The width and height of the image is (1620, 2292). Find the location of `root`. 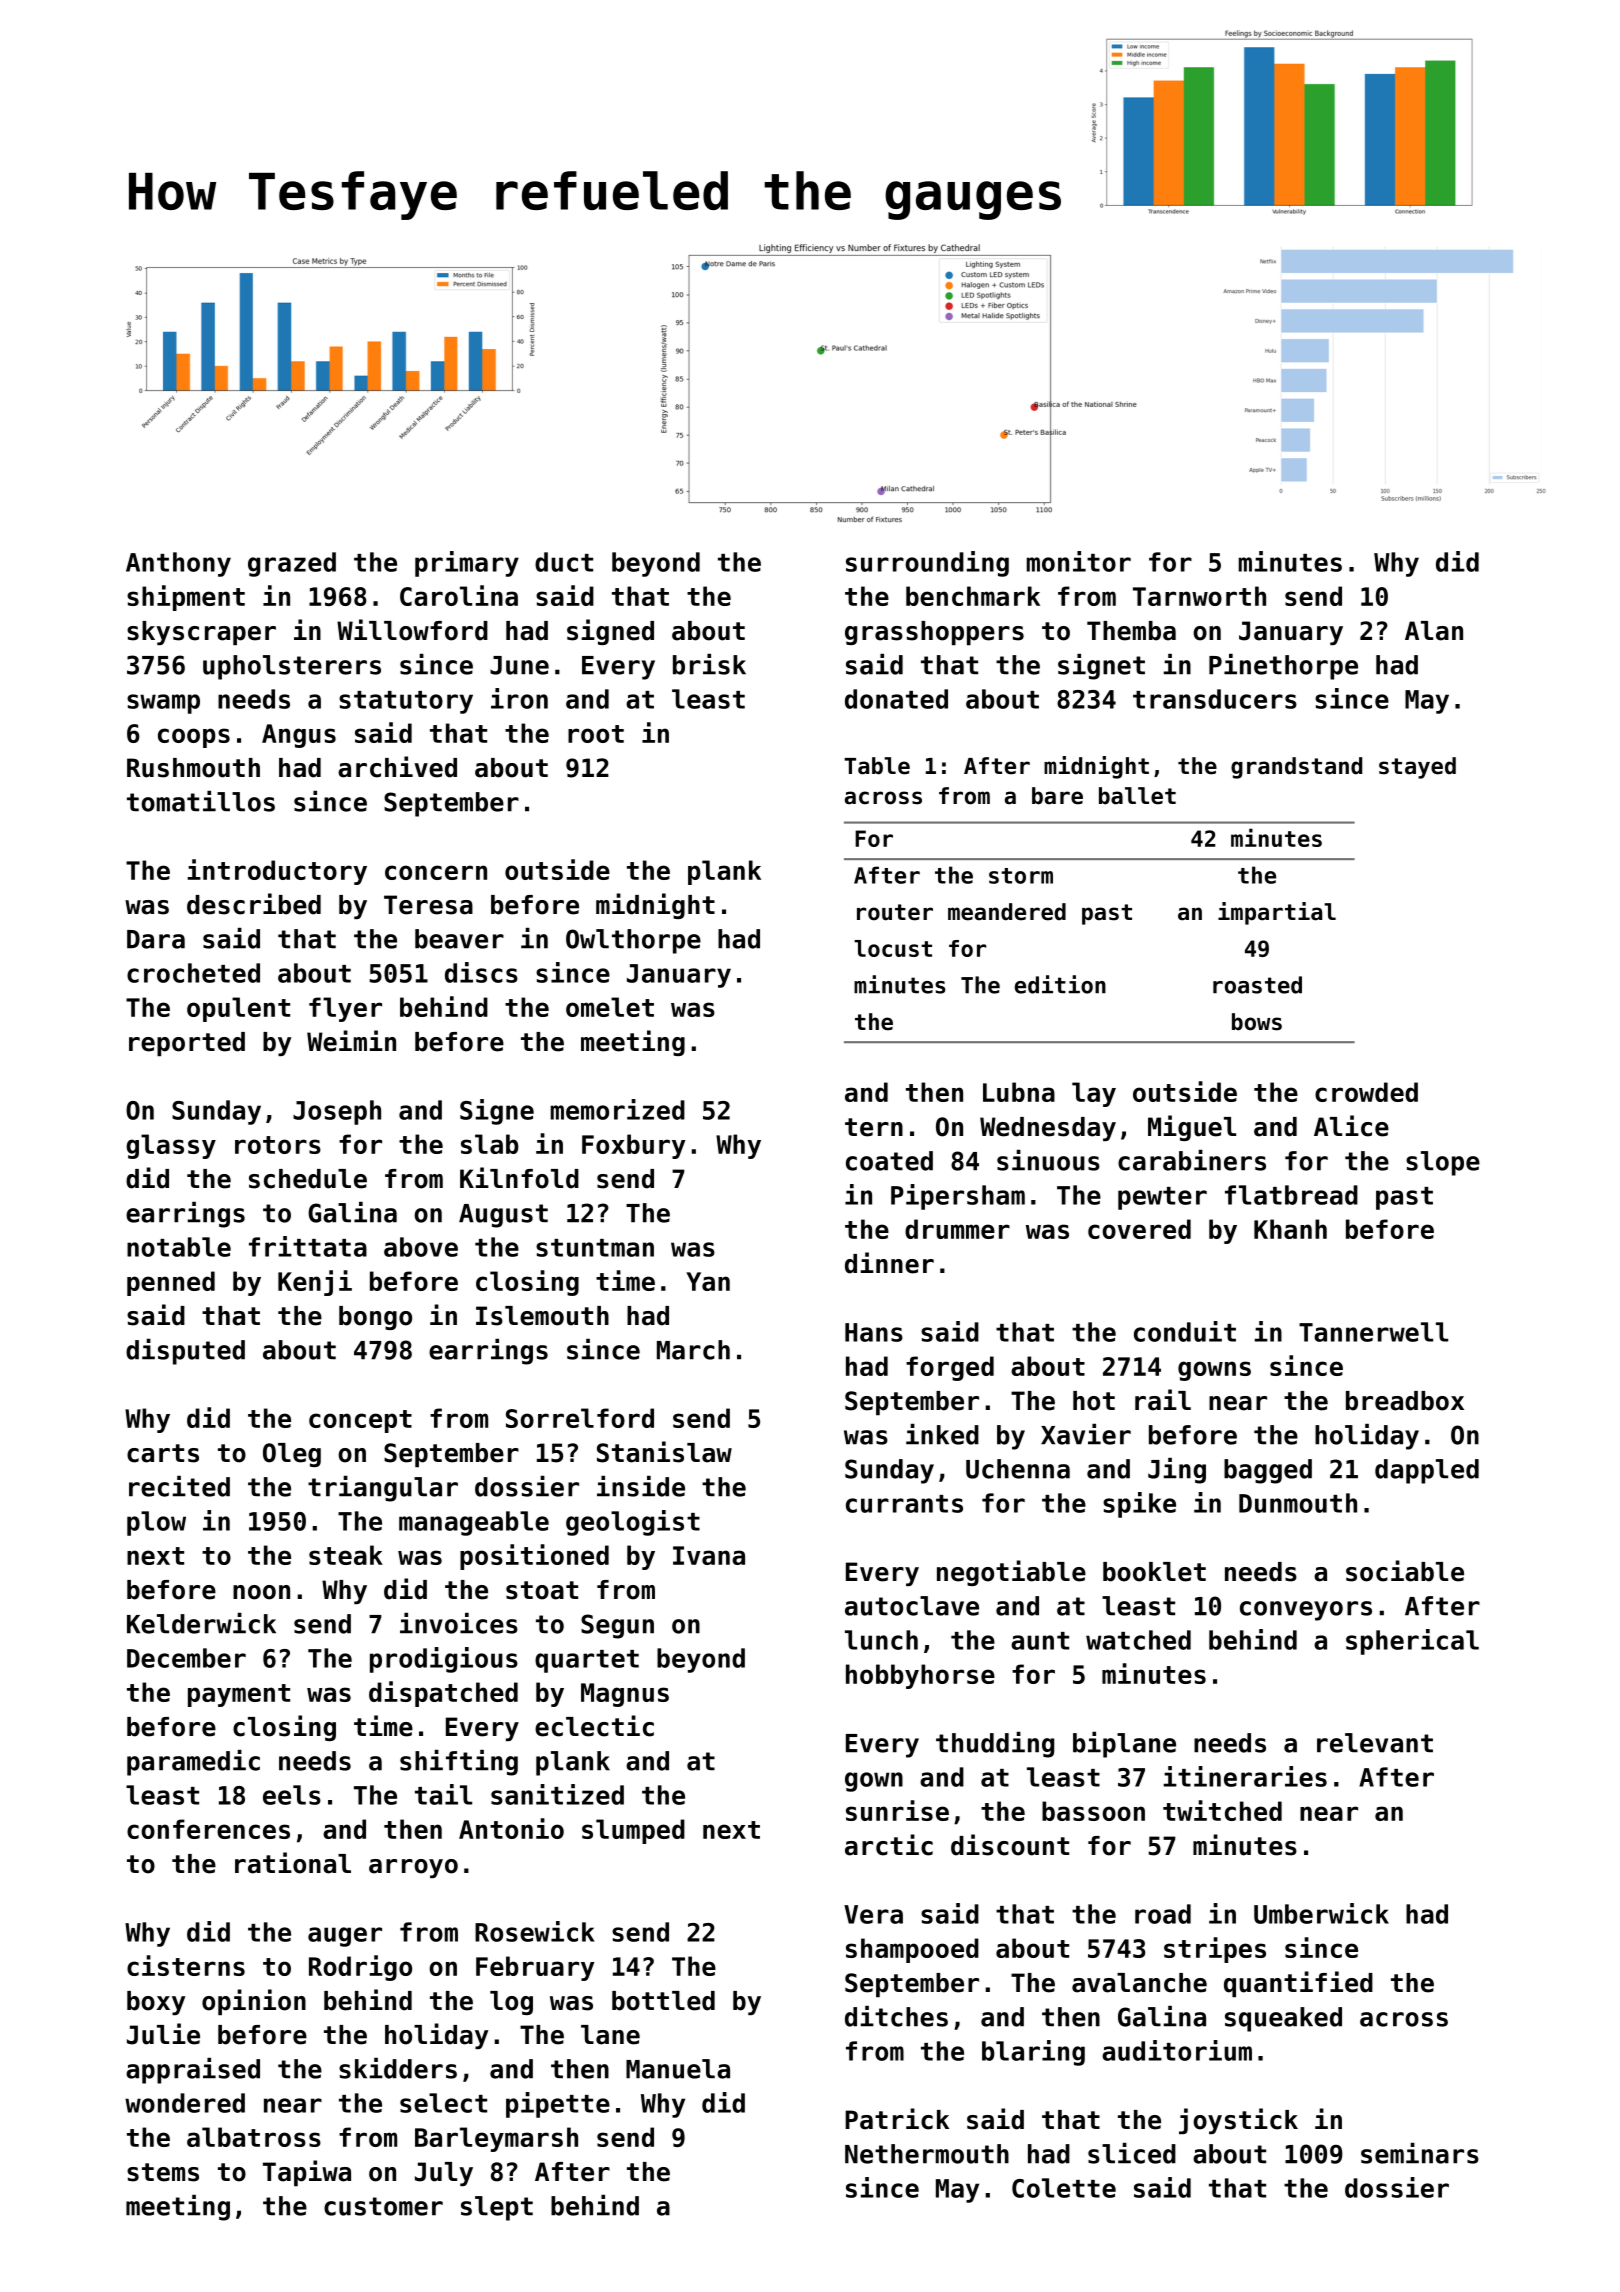

root is located at coordinates (596, 734).
